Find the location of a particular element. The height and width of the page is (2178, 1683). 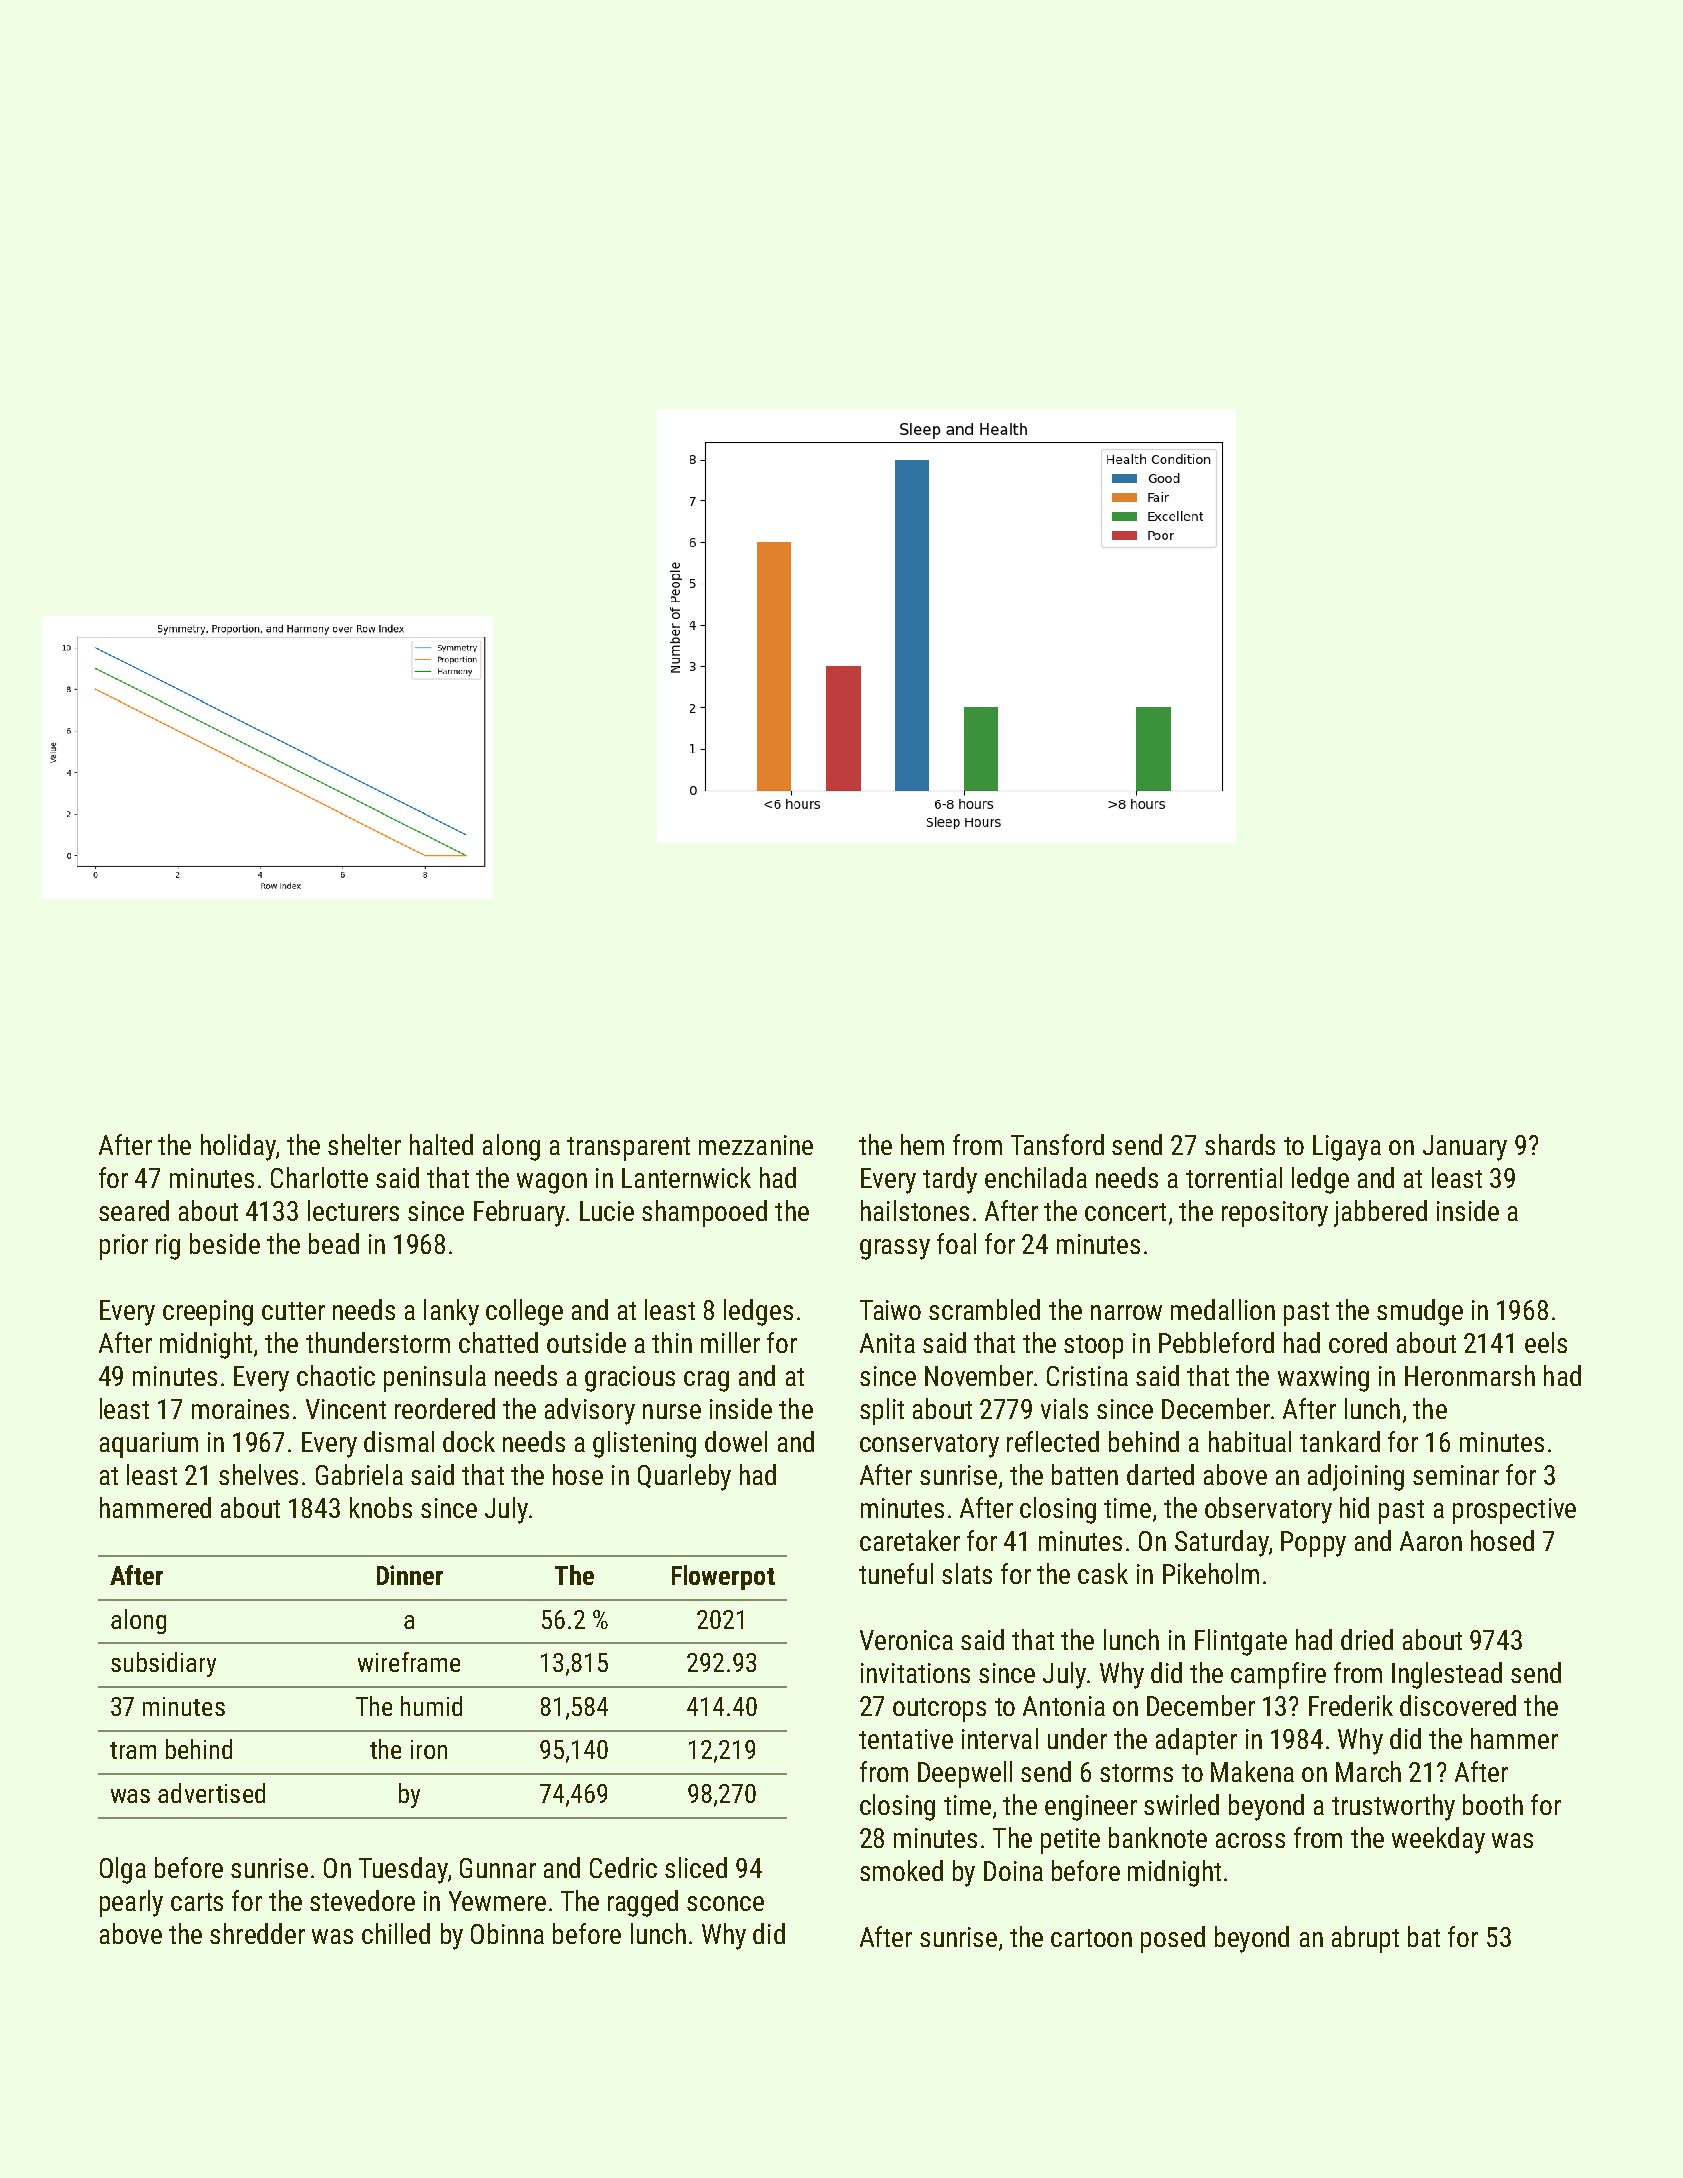

Aaron is located at coordinates (1431, 1541).
